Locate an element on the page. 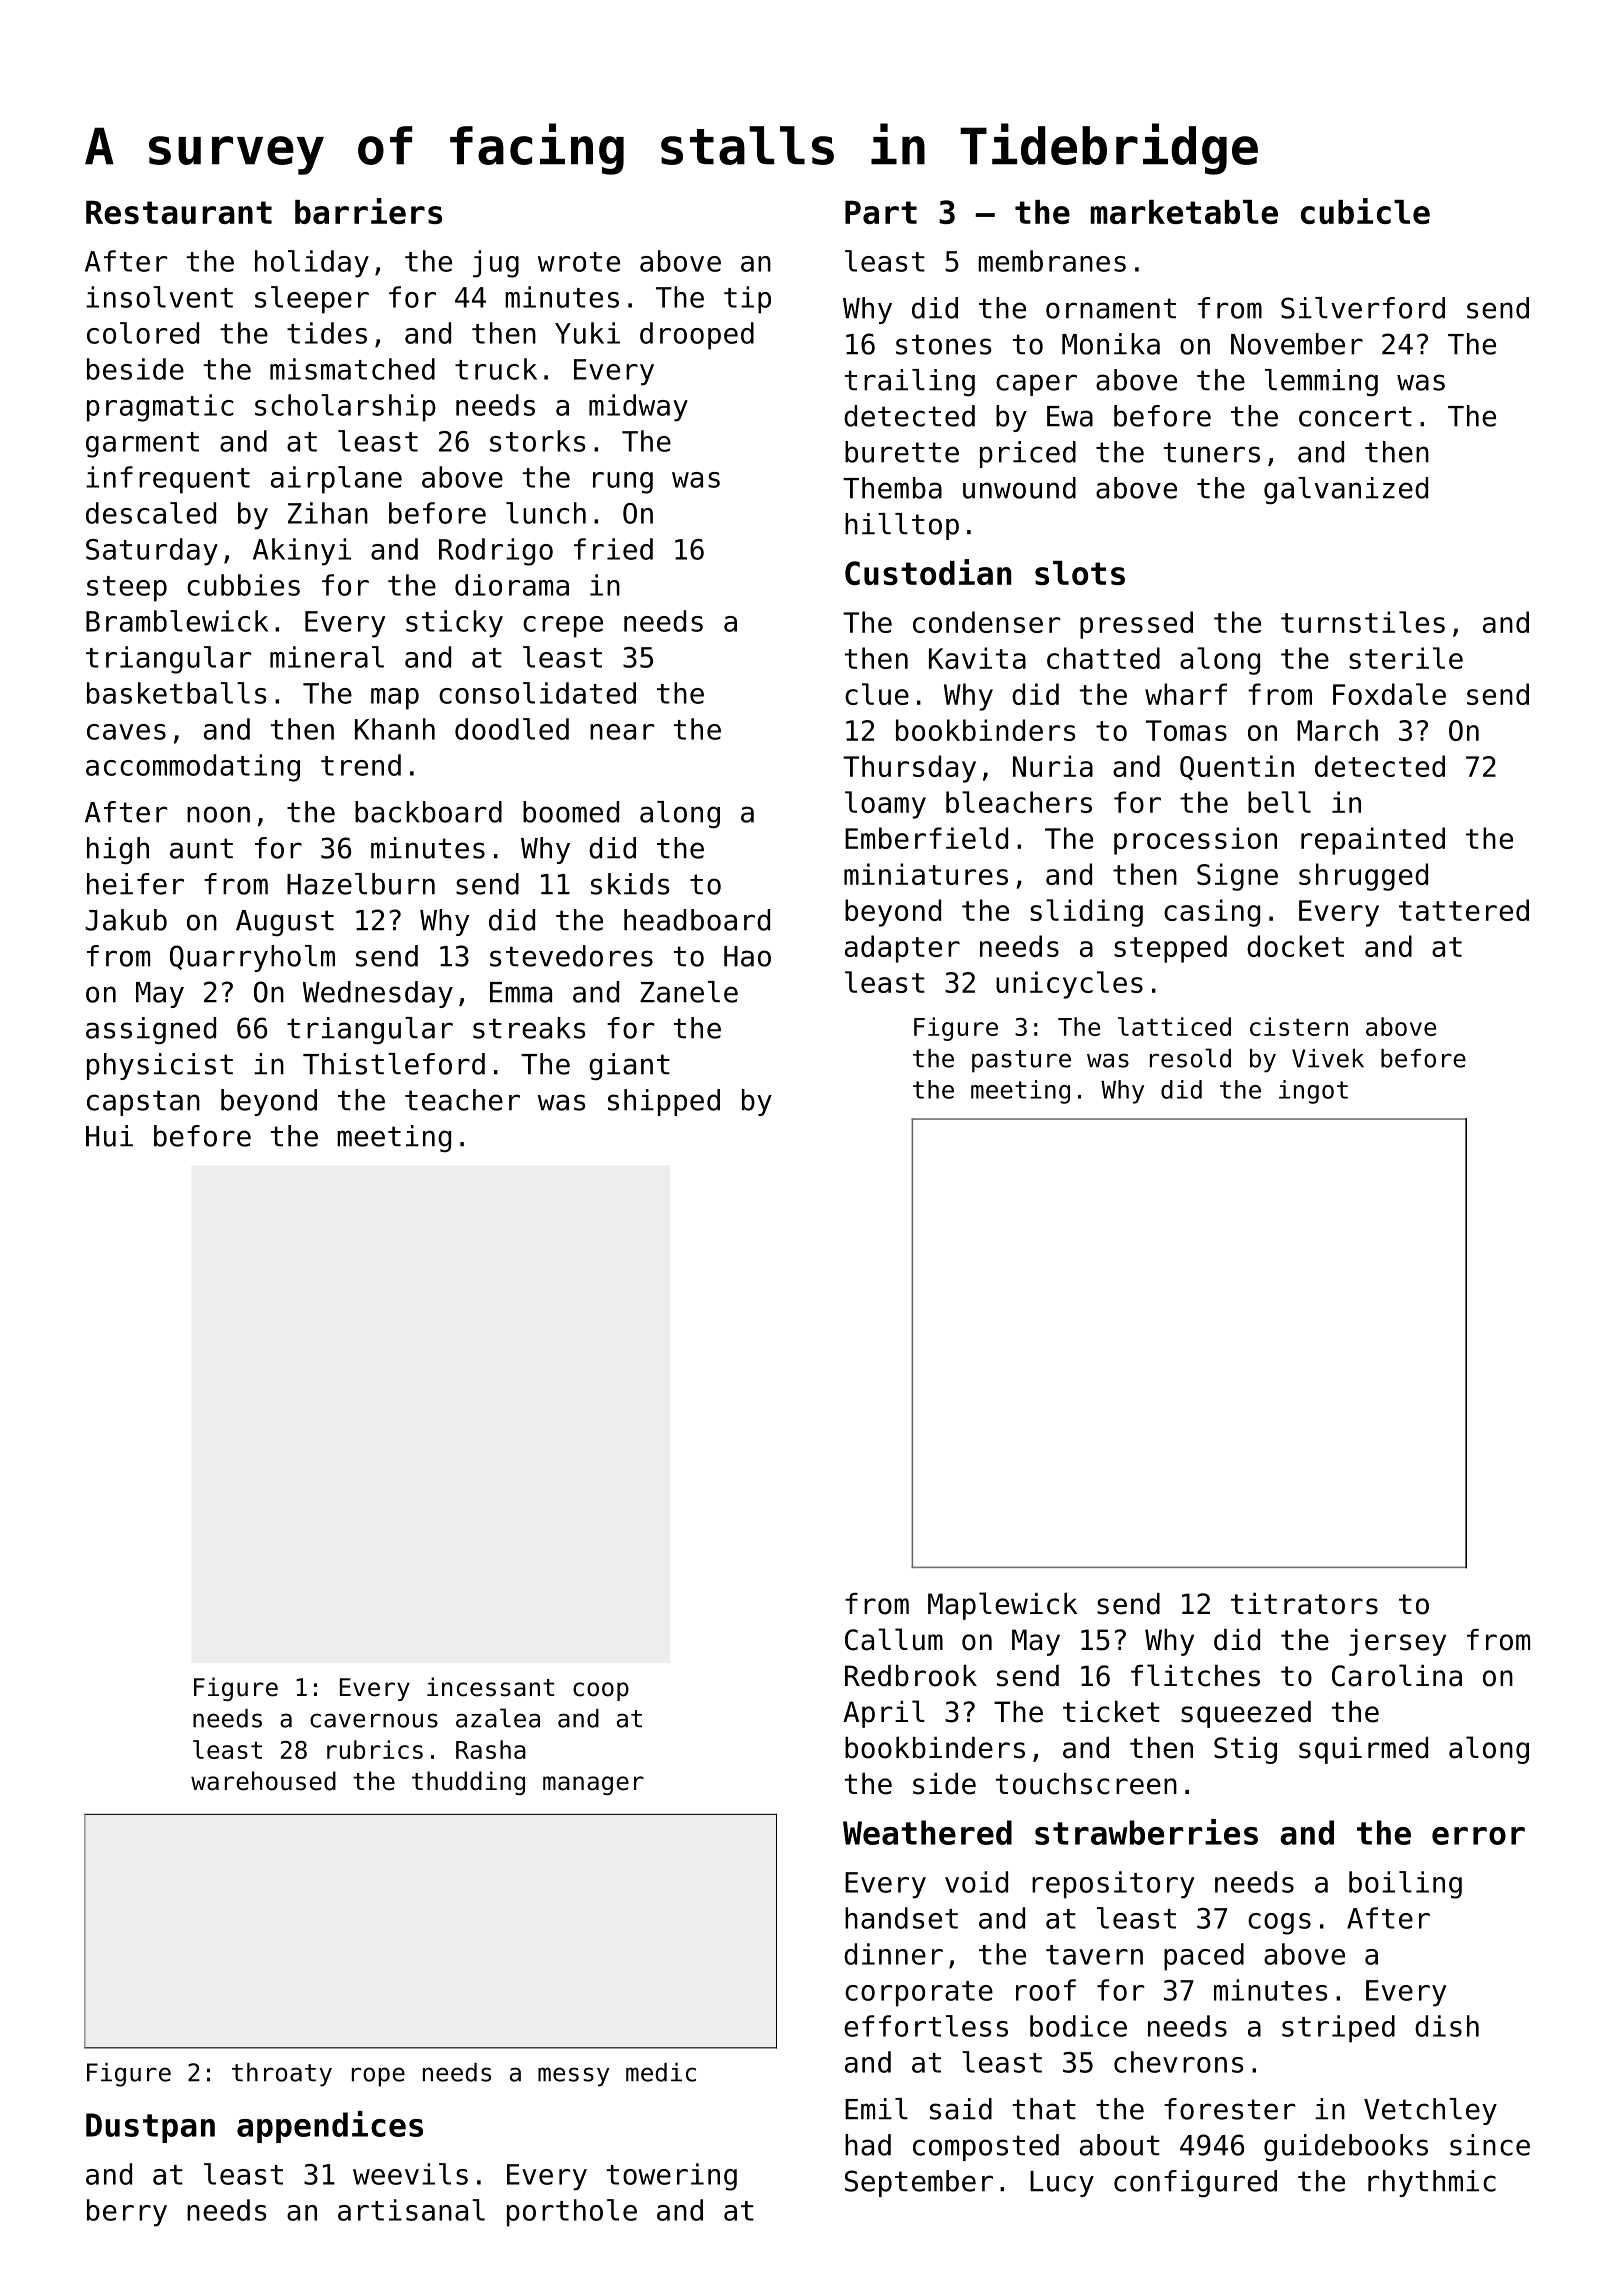  throaty is located at coordinates (282, 2075).
